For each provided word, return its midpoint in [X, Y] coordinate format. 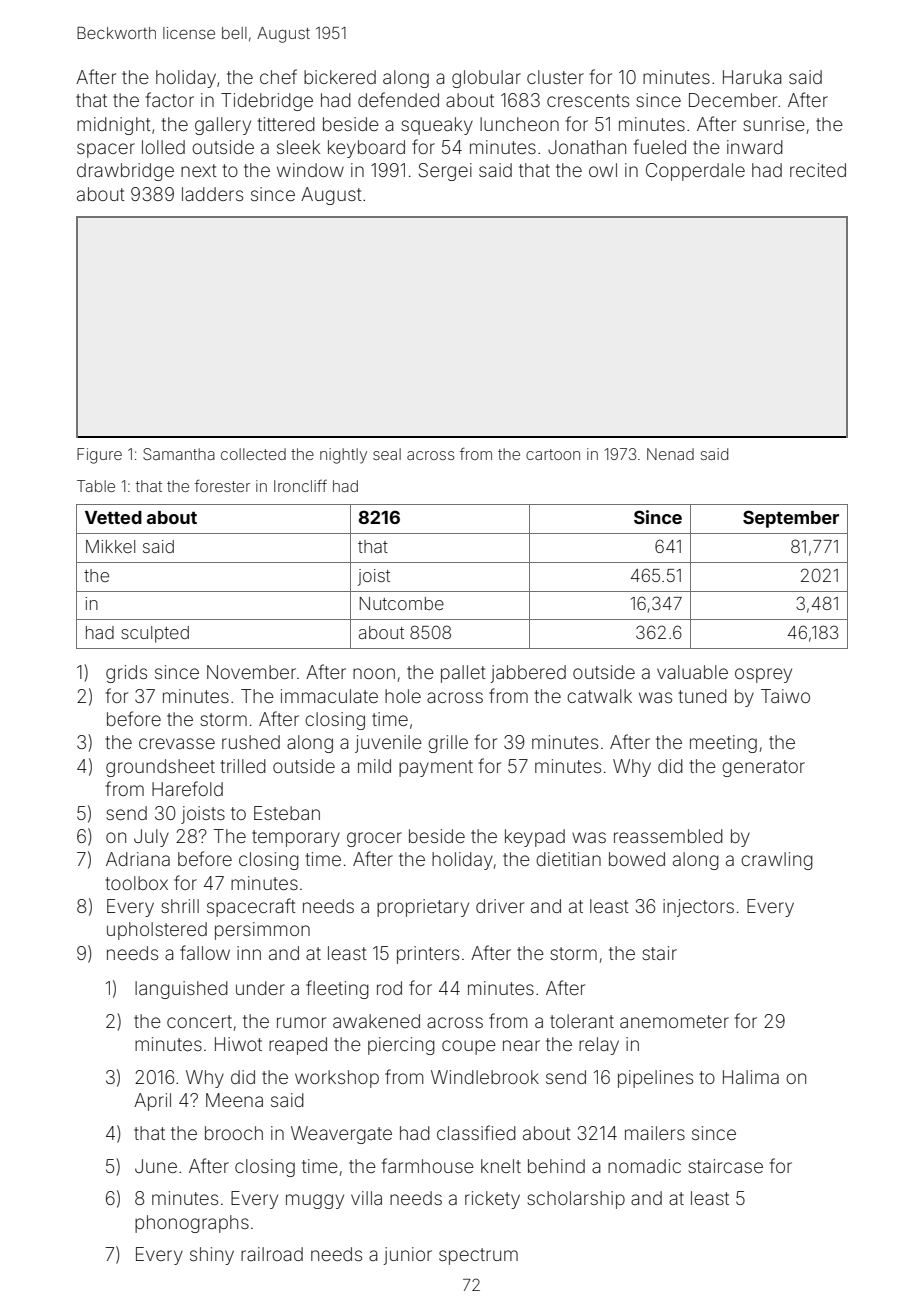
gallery [223, 126]
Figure [99, 456]
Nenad [670, 454]
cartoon [553, 454]
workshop [337, 1079]
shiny [212, 1256]
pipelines [655, 1079]
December [733, 100]
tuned [703, 696]
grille [448, 744]
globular [486, 79]
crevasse [177, 743]
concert [199, 1021]
